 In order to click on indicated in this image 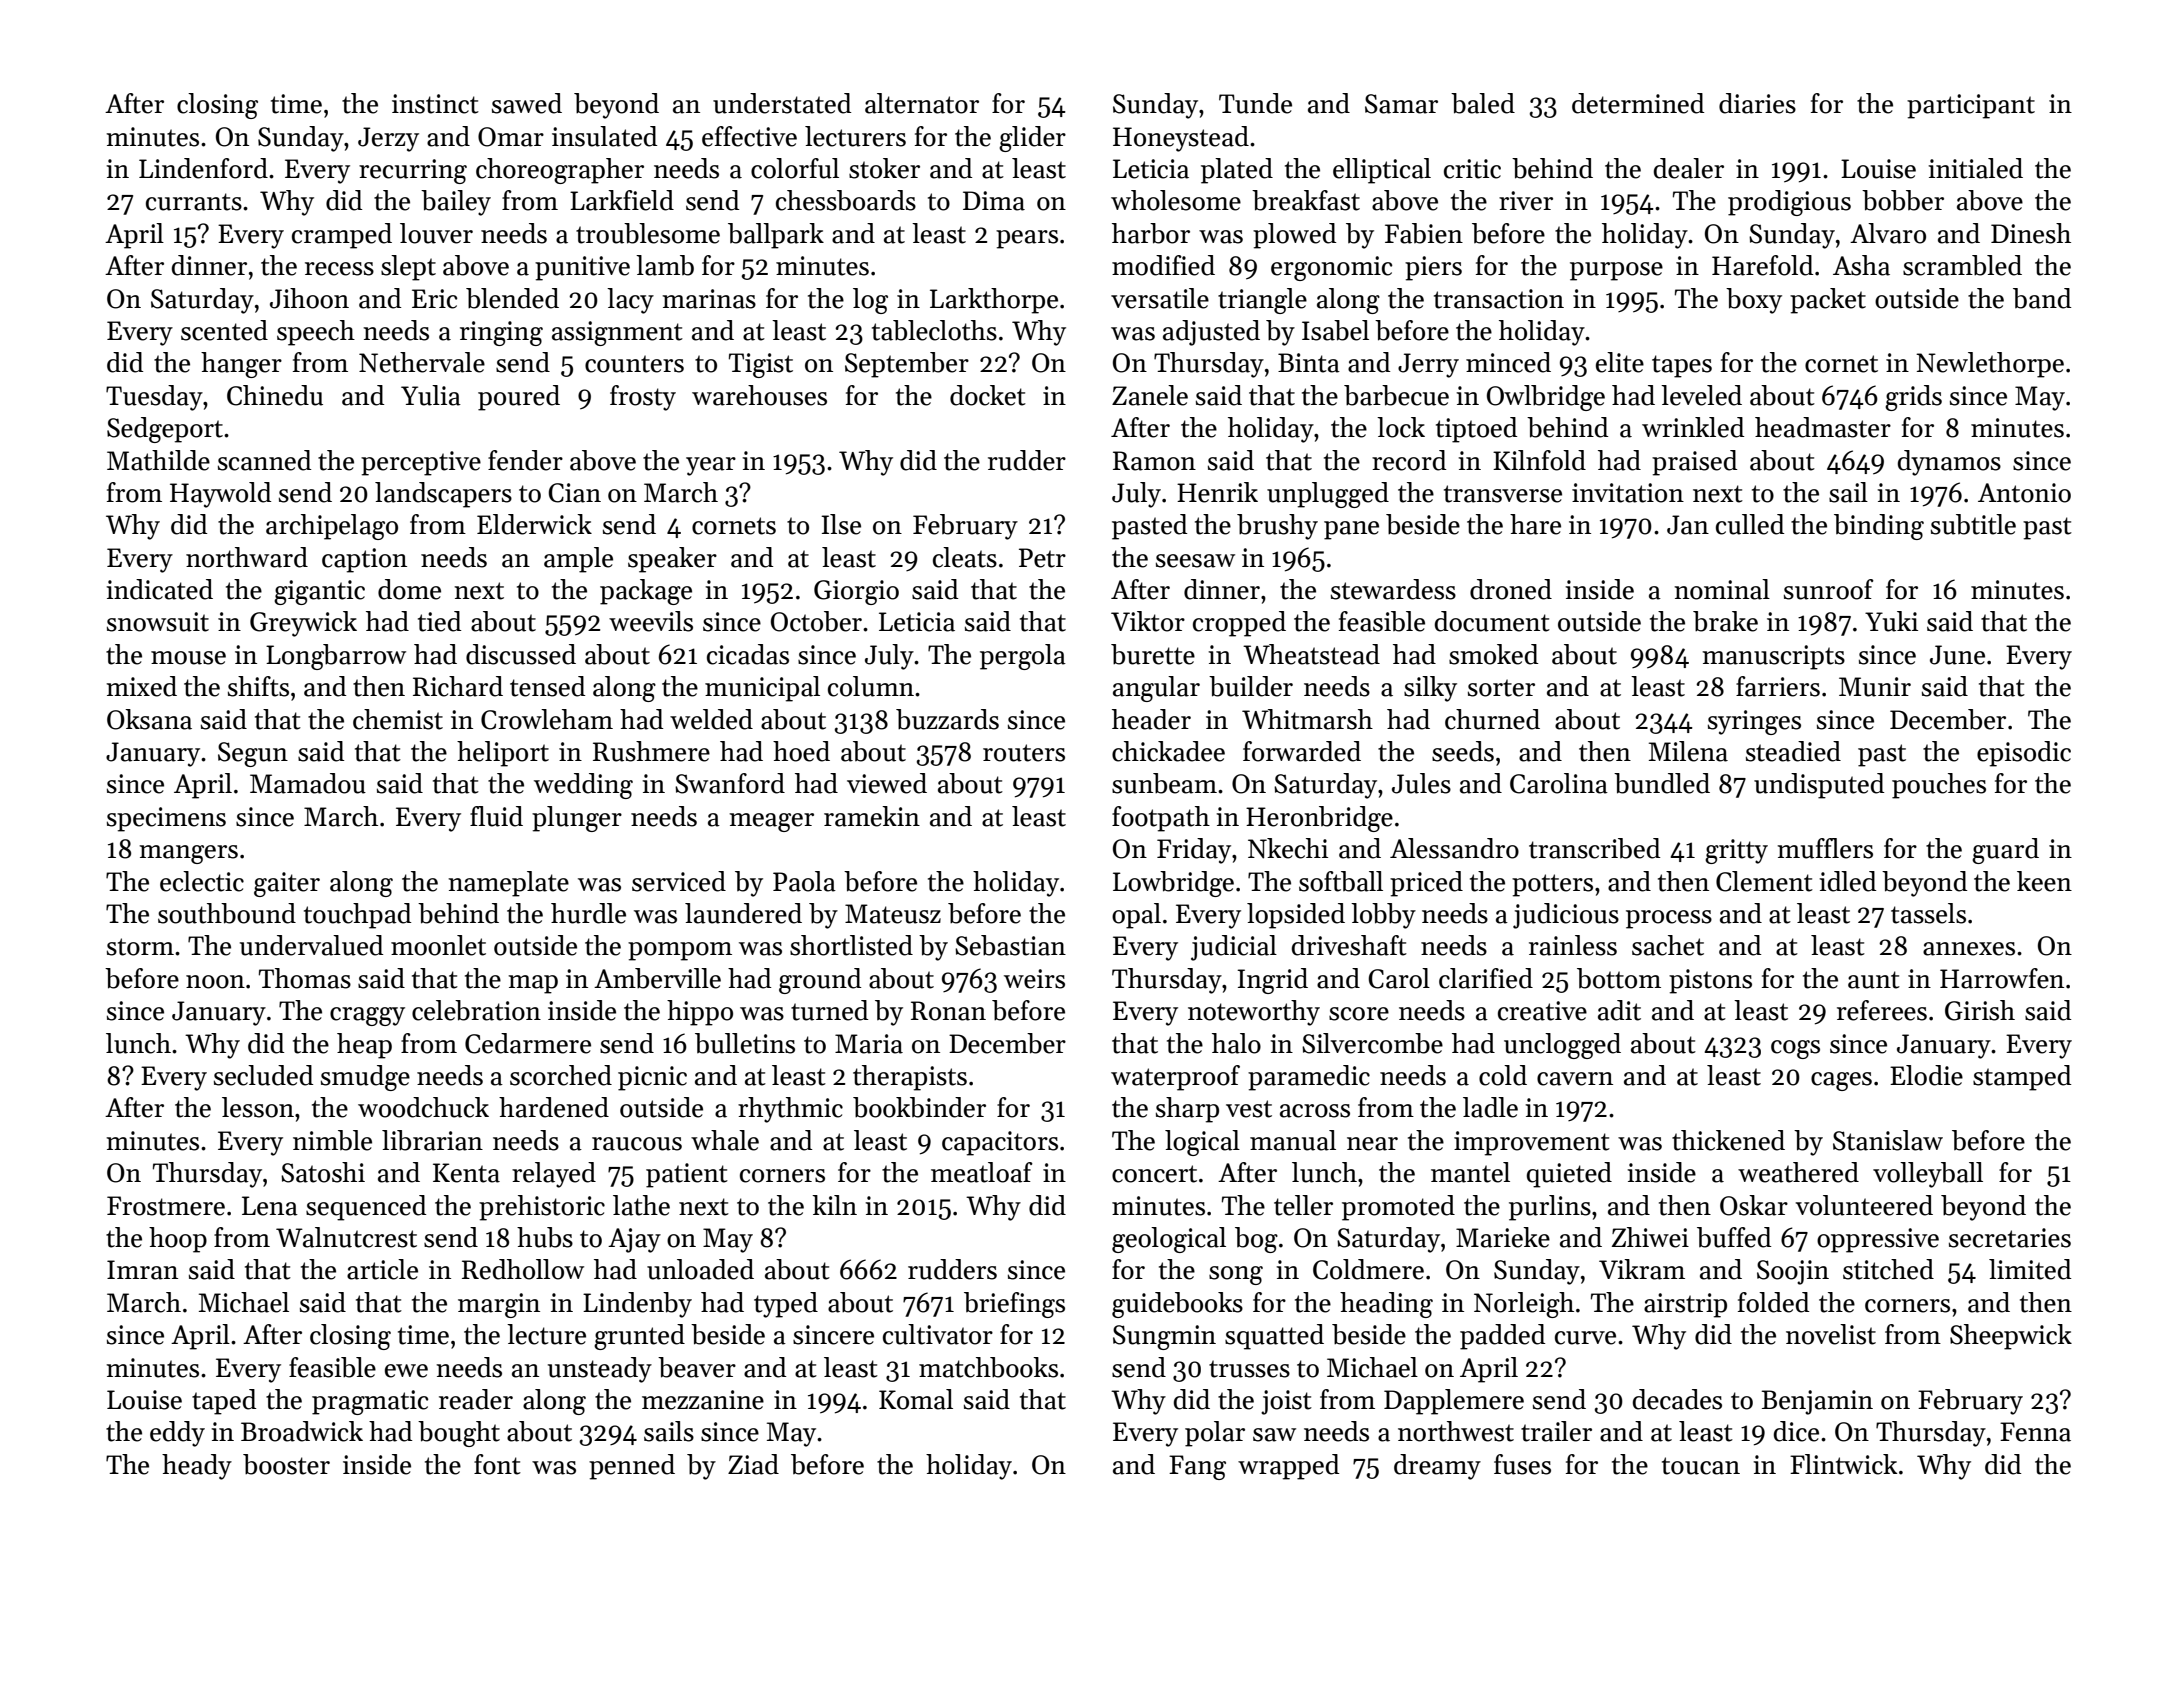, I will do `click(159, 589)`.
